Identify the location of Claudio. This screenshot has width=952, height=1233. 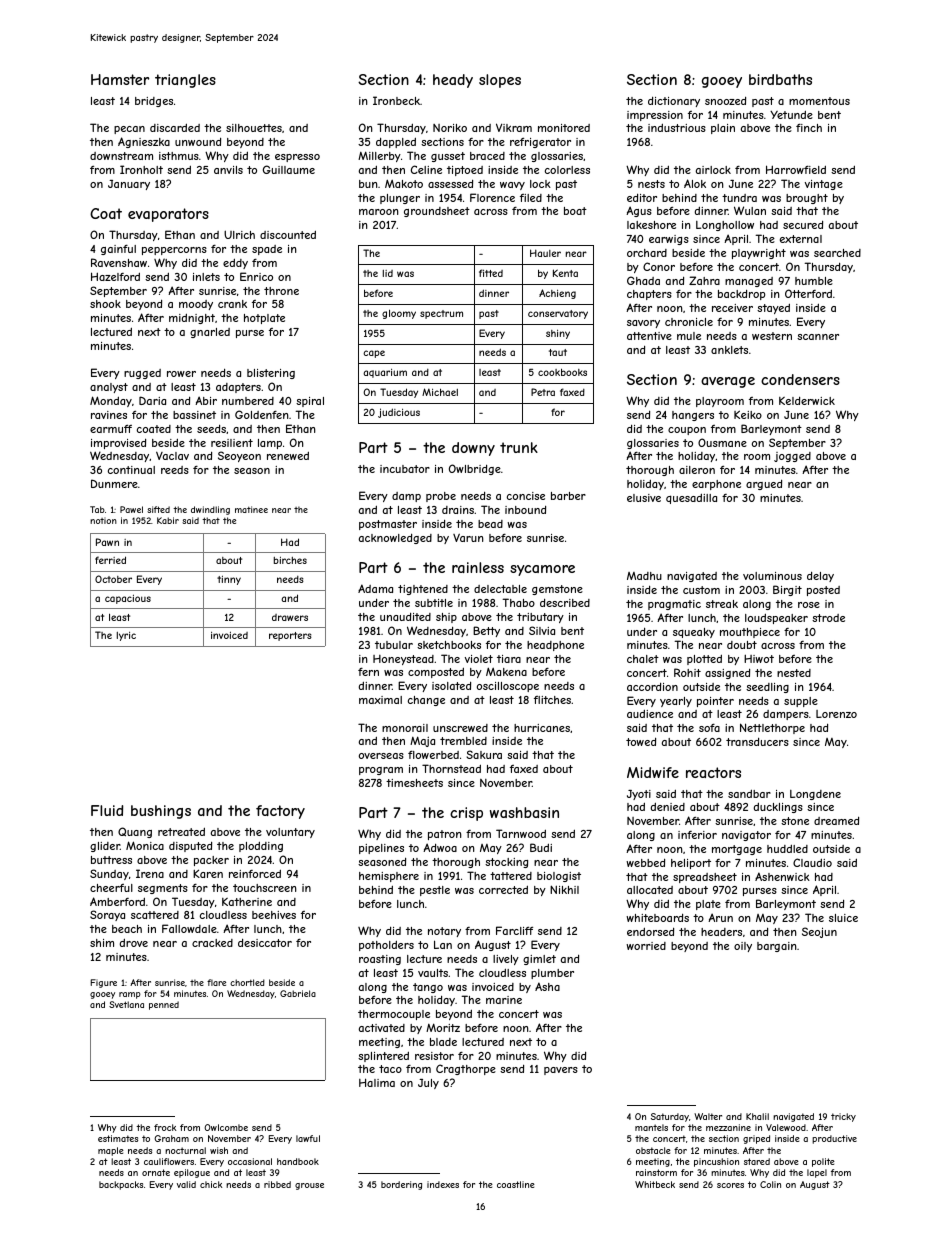
(812, 862).
